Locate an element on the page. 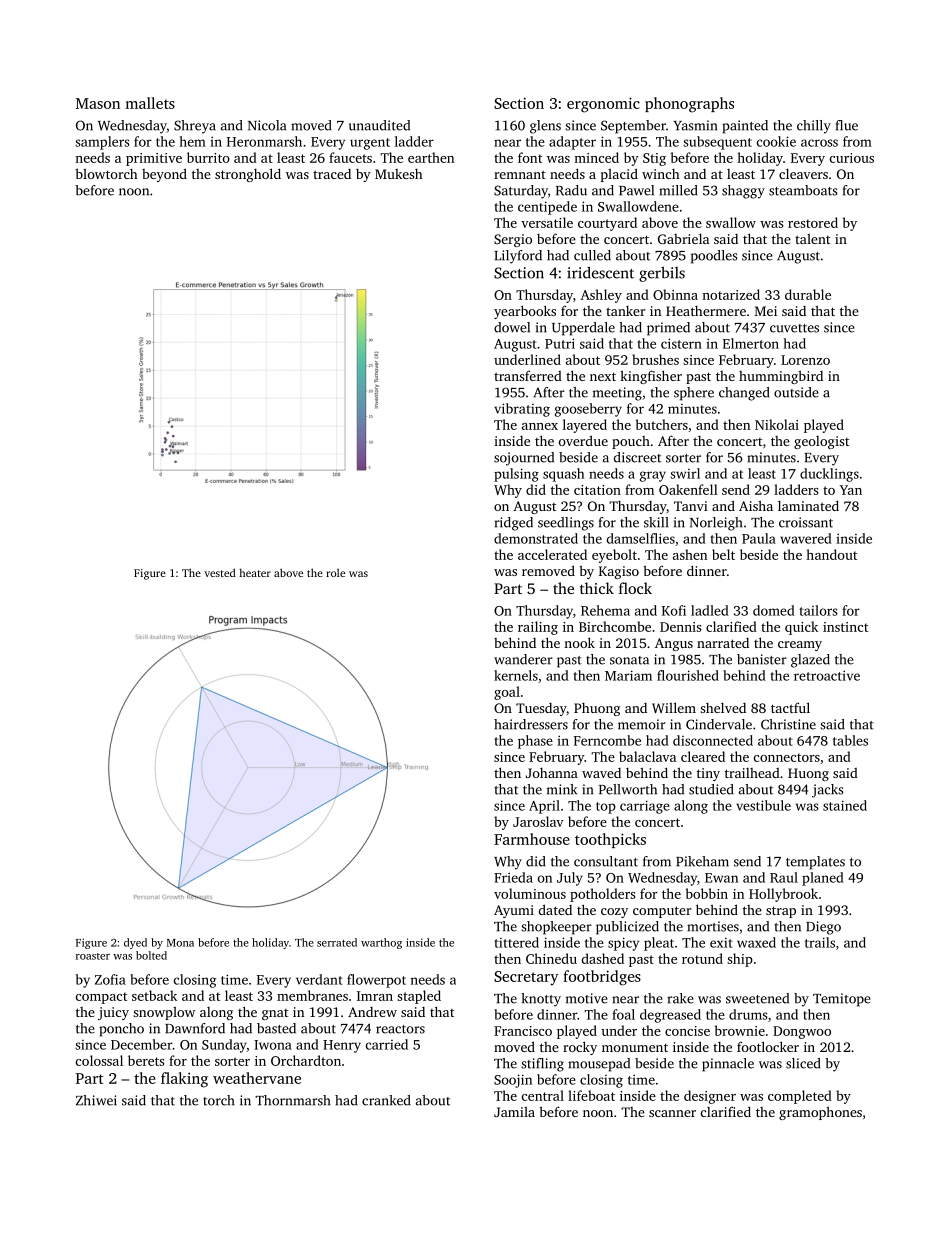 Image resolution: width=952 pixels, height=1233 pixels. Mukesh is located at coordinates (399, 174).
